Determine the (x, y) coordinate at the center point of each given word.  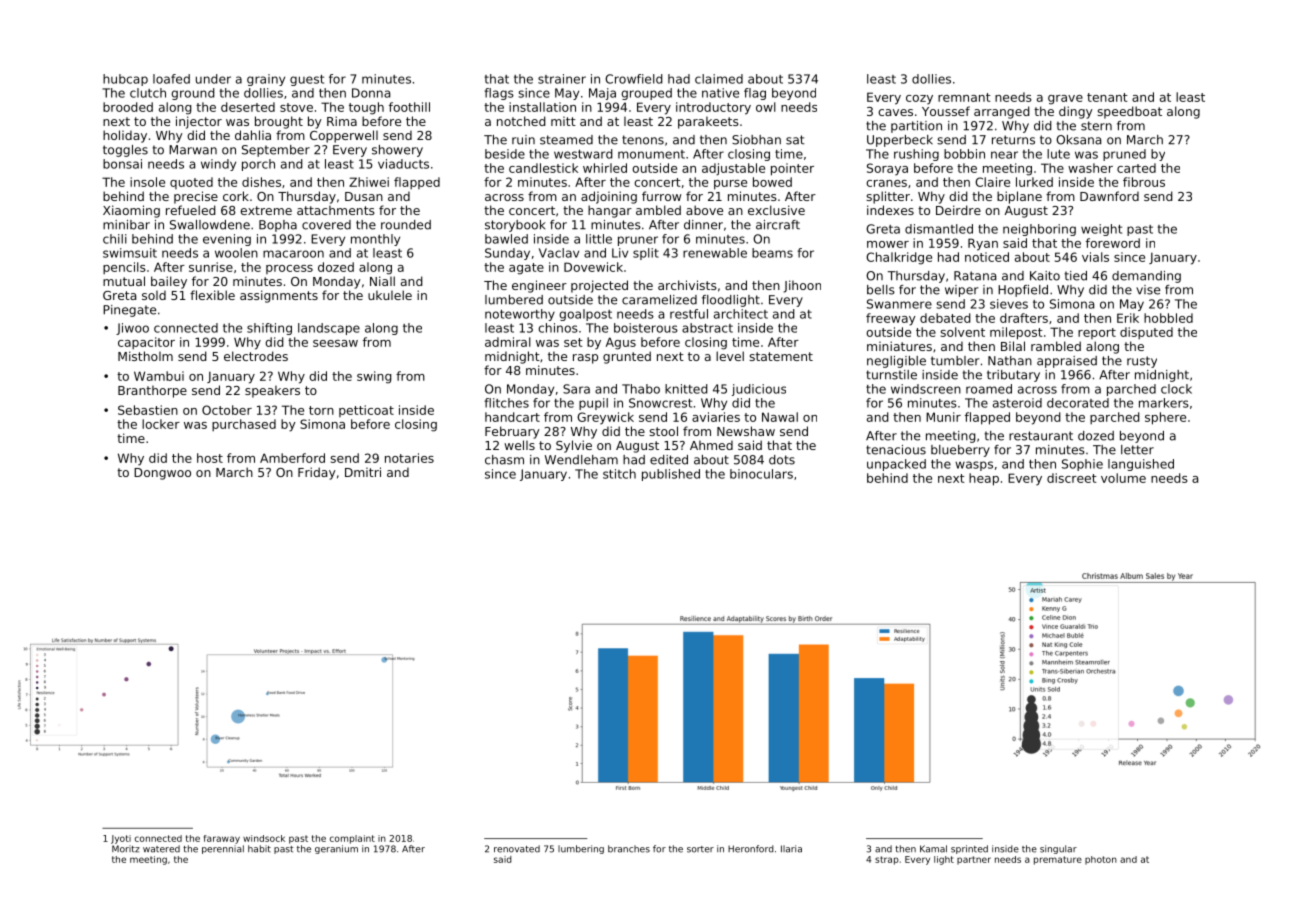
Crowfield (634, 79)
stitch (619, 474)
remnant (964, 97)
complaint (352, 839)
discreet (1072, 478)
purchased (244, 425)
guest (307, 80)
